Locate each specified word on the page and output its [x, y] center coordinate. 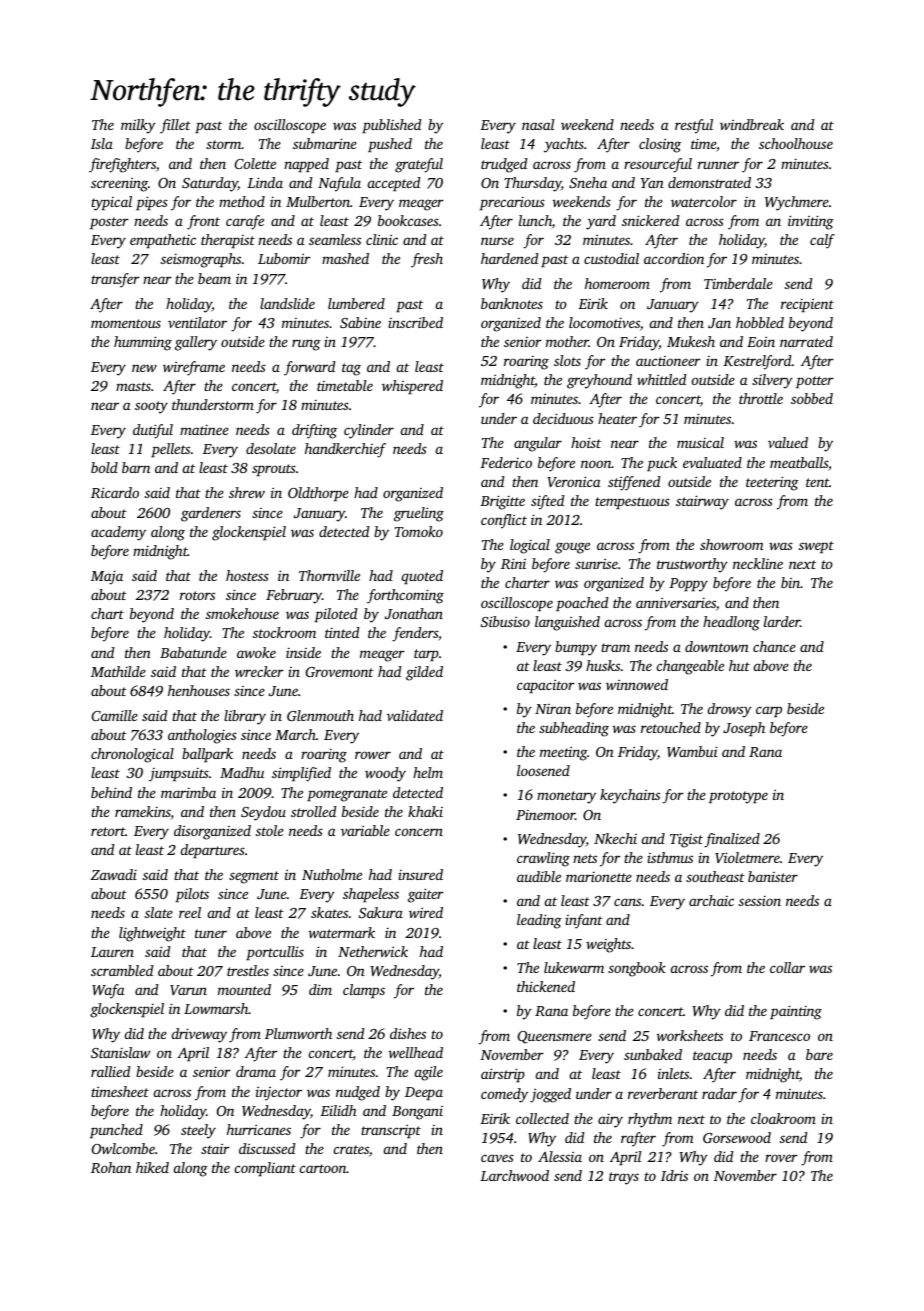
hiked [152, 1167]
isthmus [670, 857]
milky [138, 126]
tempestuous [632, 503]
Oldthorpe [318, 494]
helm [428, 772]
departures [213, 851]
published [392, 126]
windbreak [752, 124]
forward [310, 368]
